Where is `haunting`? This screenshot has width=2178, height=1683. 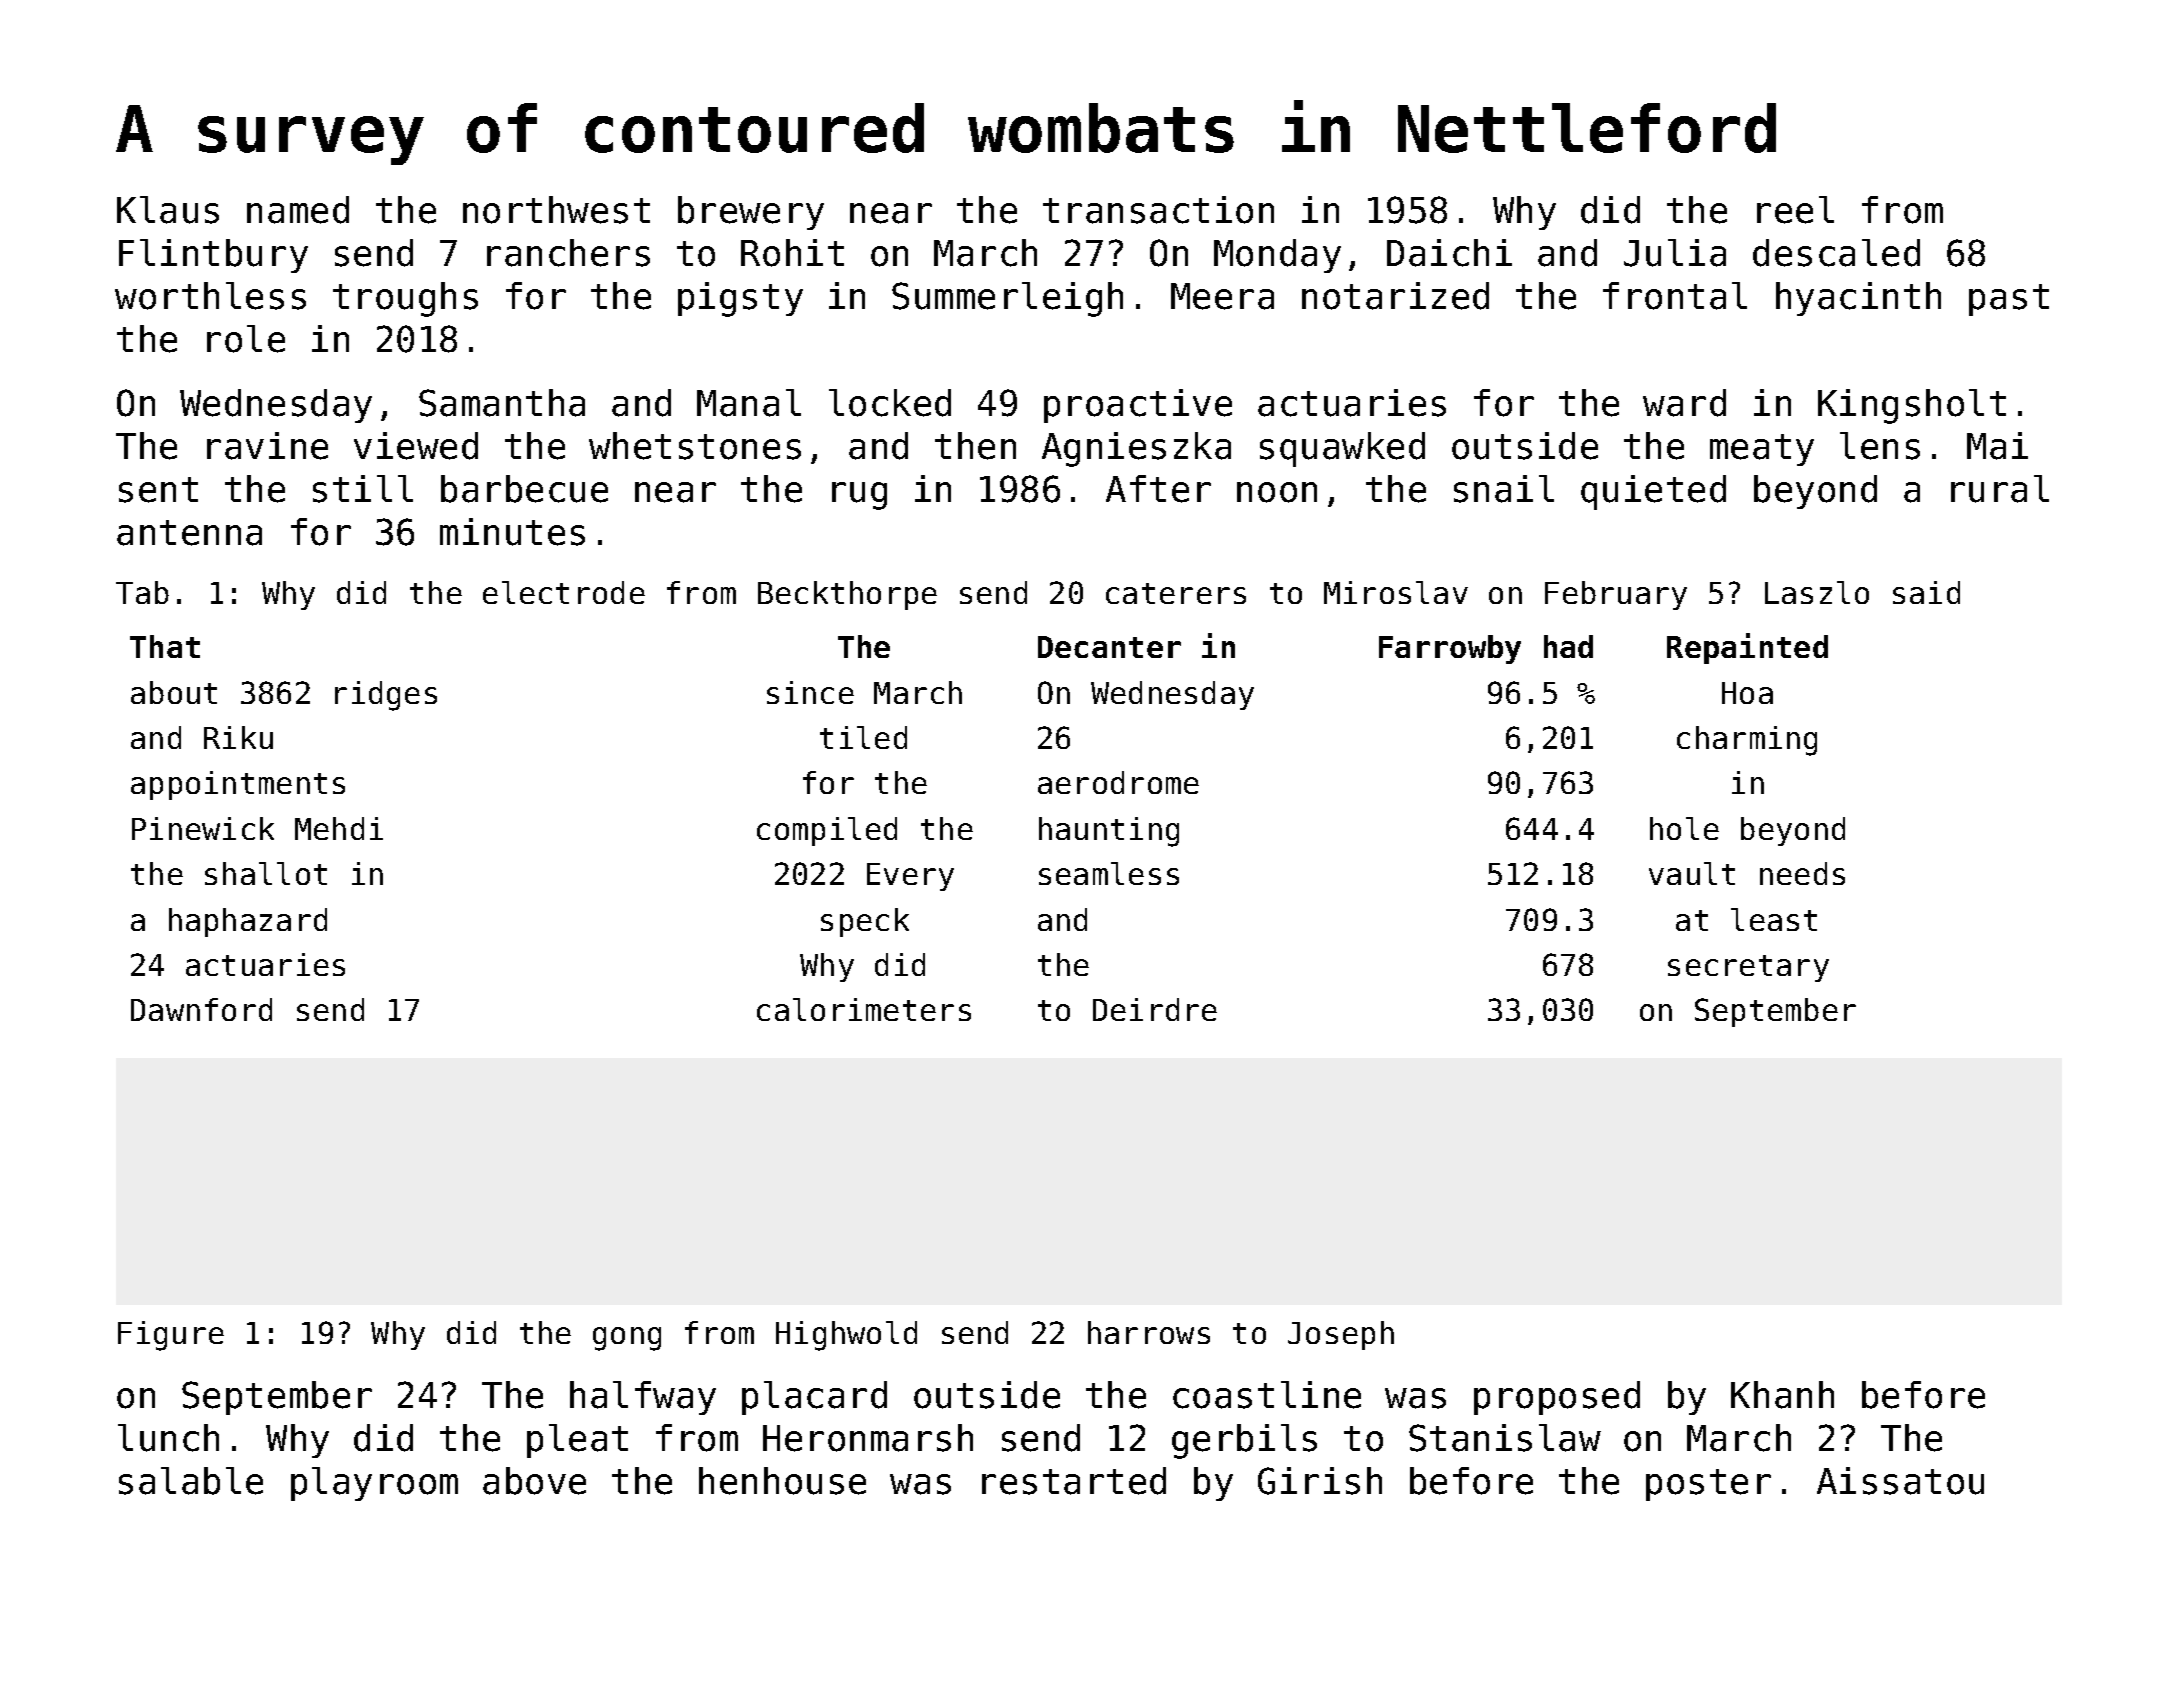
haunting is located at coordinates (1109, 832).
